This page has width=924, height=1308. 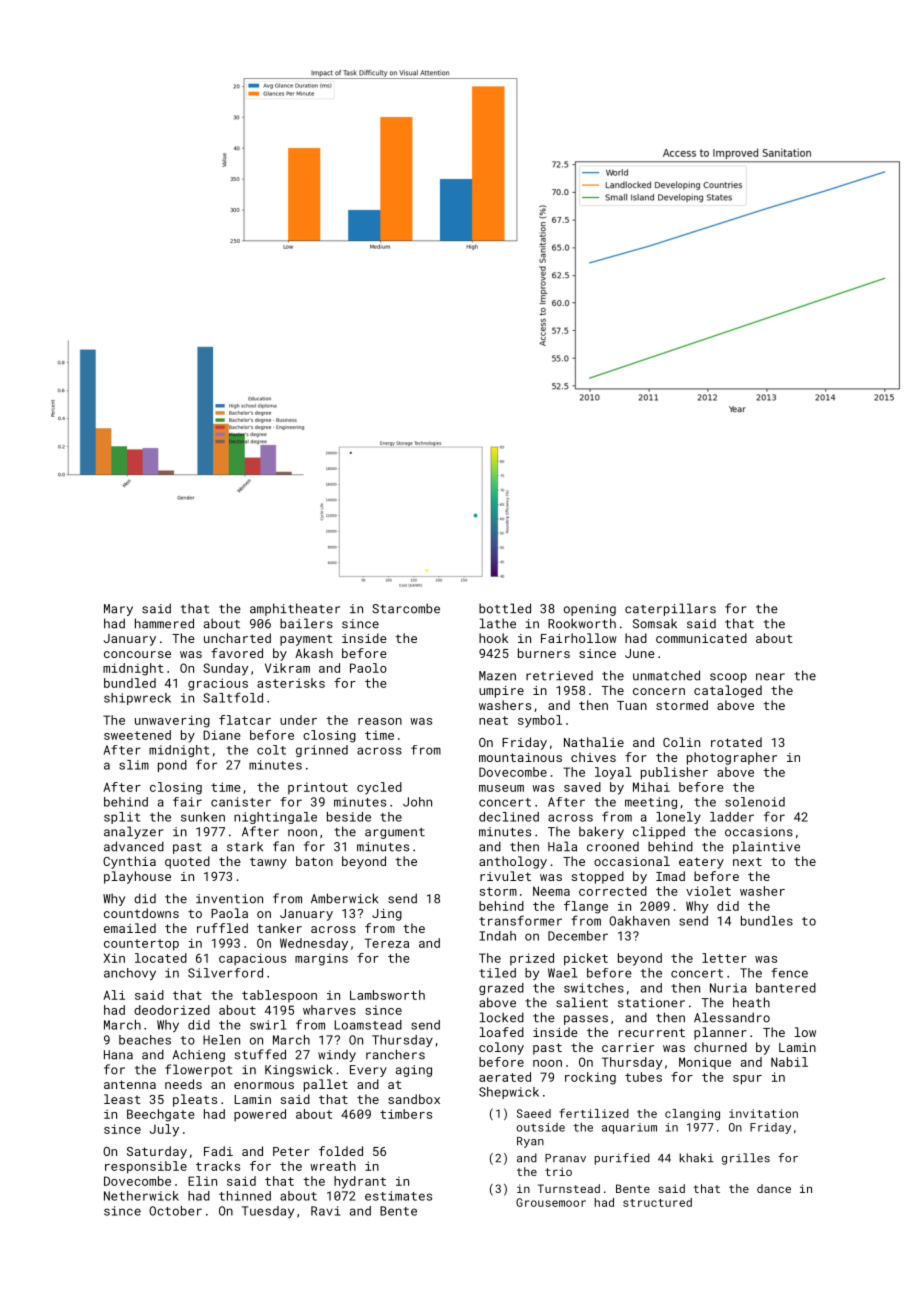 I want to click on caterpillars, so click(x=670, y=609).
